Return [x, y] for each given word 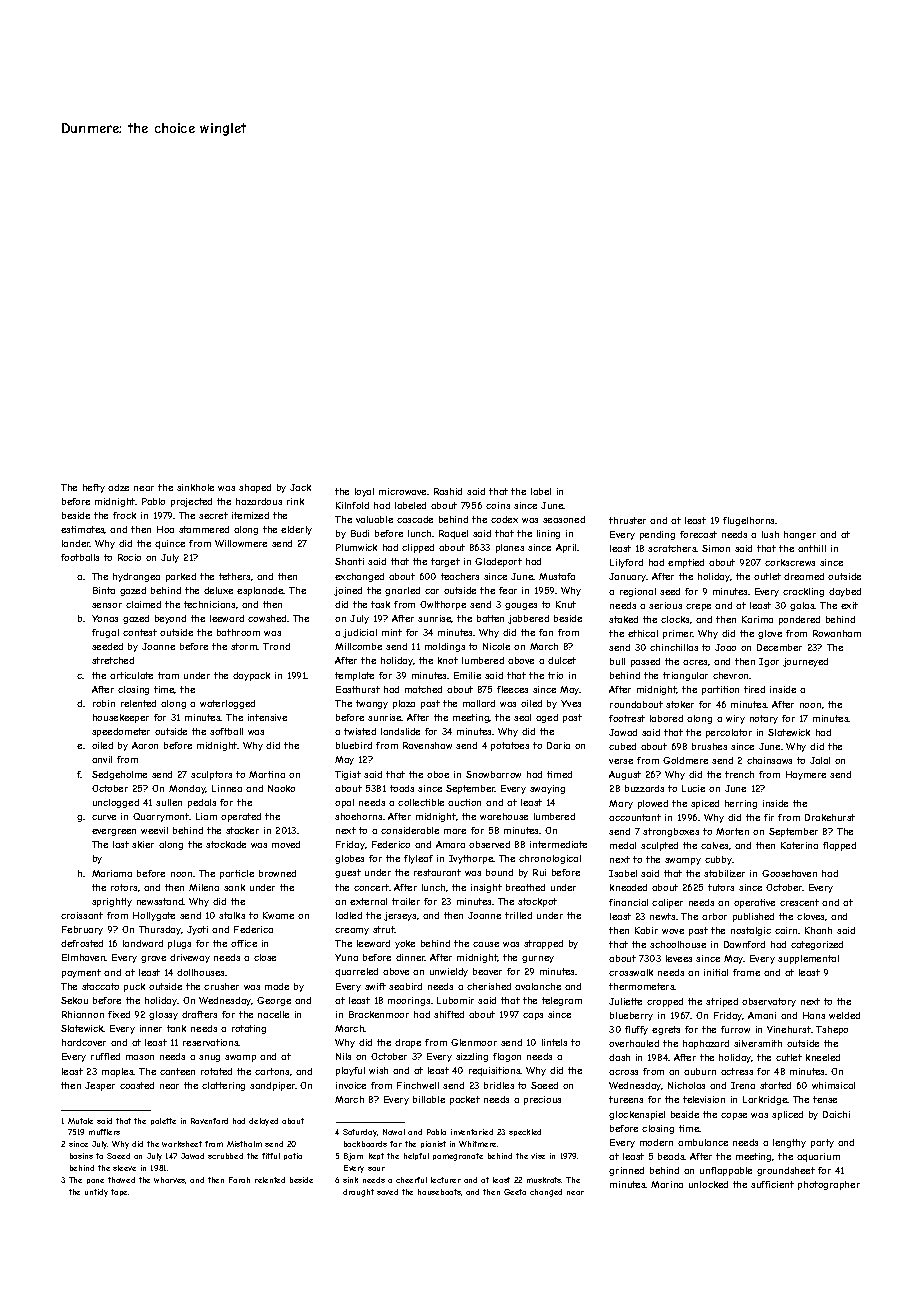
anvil [102, 759]
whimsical [833, 1085]
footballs [80, 557]
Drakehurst [830, 817]
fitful [271, 1156]
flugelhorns [749, 521]
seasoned [564, 519]
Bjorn [353, 1157]
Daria [558, 745]
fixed [119, 1014]
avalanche [538, 986]
